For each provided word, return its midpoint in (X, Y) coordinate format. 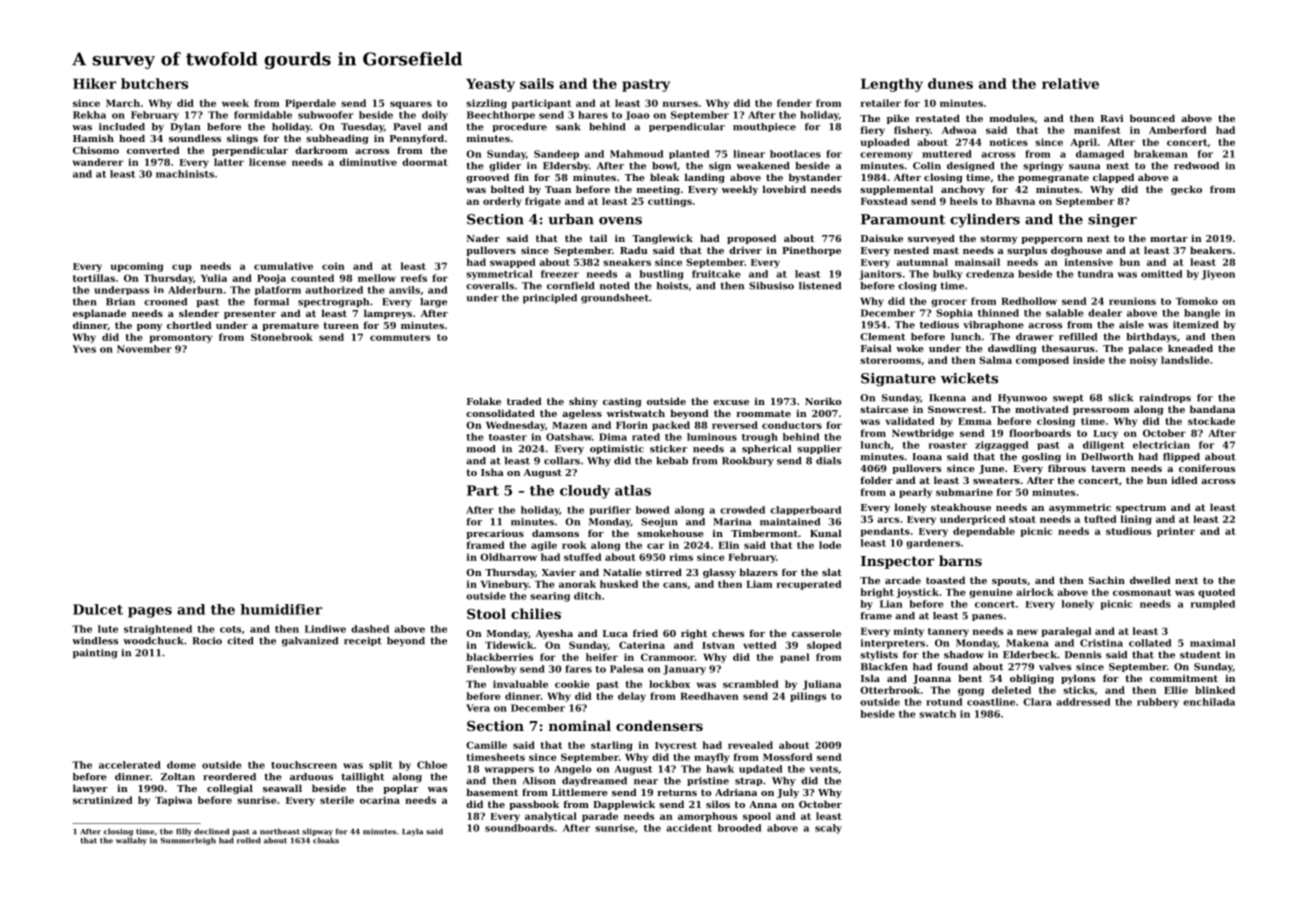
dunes (950, 83)
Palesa (627, 669)
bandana (1212, 409)
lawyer (90, 789)
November (144, 349)
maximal (1212, 643)
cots (230, 629)
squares (411, 105)
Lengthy (892, 85)
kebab (672, 461)
